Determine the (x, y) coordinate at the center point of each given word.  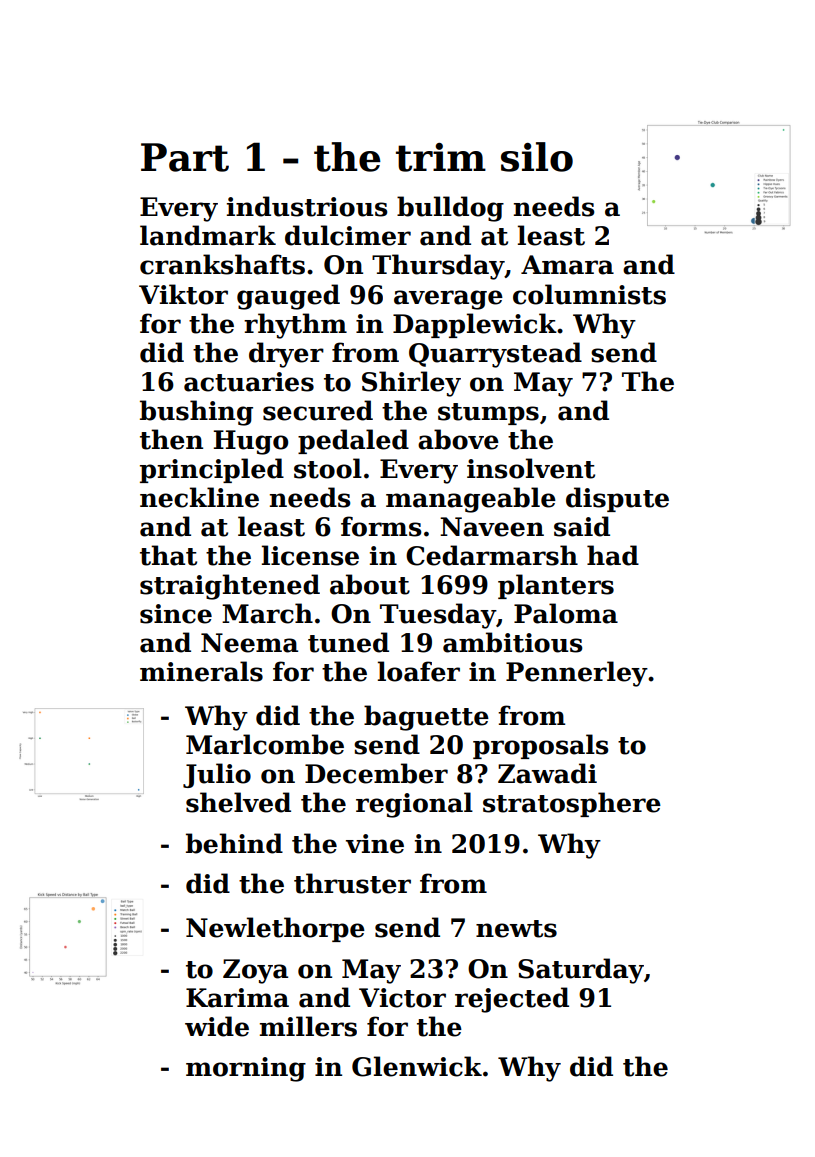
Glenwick (417, 1066)
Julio (217, 775)
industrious (307, 206)
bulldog (450, 209)
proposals (541, 746)
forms (381, 526)
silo (537, 157)
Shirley (411, 384)
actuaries (249, 382)
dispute (617, 499)
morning (246, 1069)
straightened (230, 587)
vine (375, 844)
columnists (589, 294)
